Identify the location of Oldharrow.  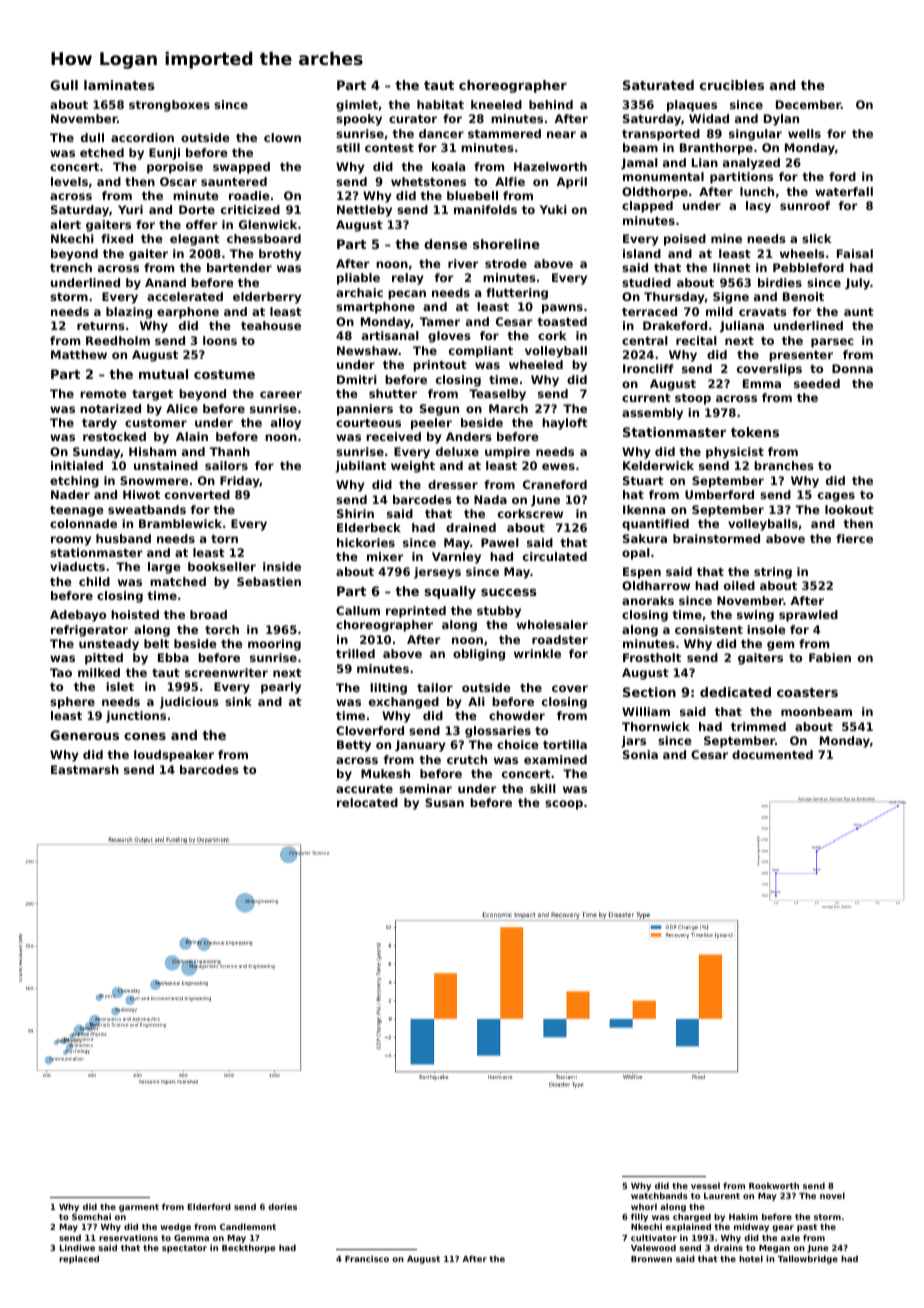
(656, 585).
